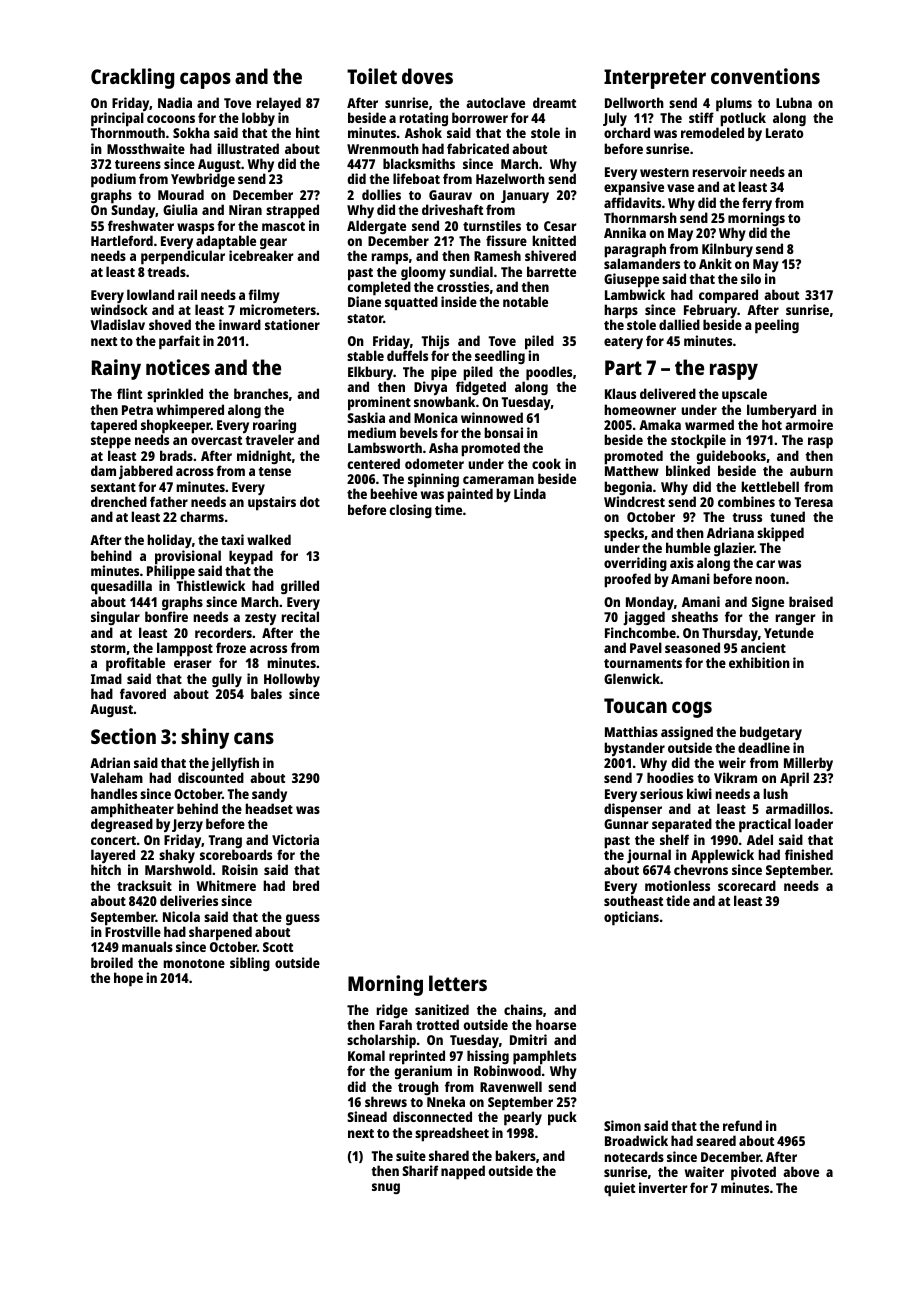  I want to click on hope, so click(128, 979).
